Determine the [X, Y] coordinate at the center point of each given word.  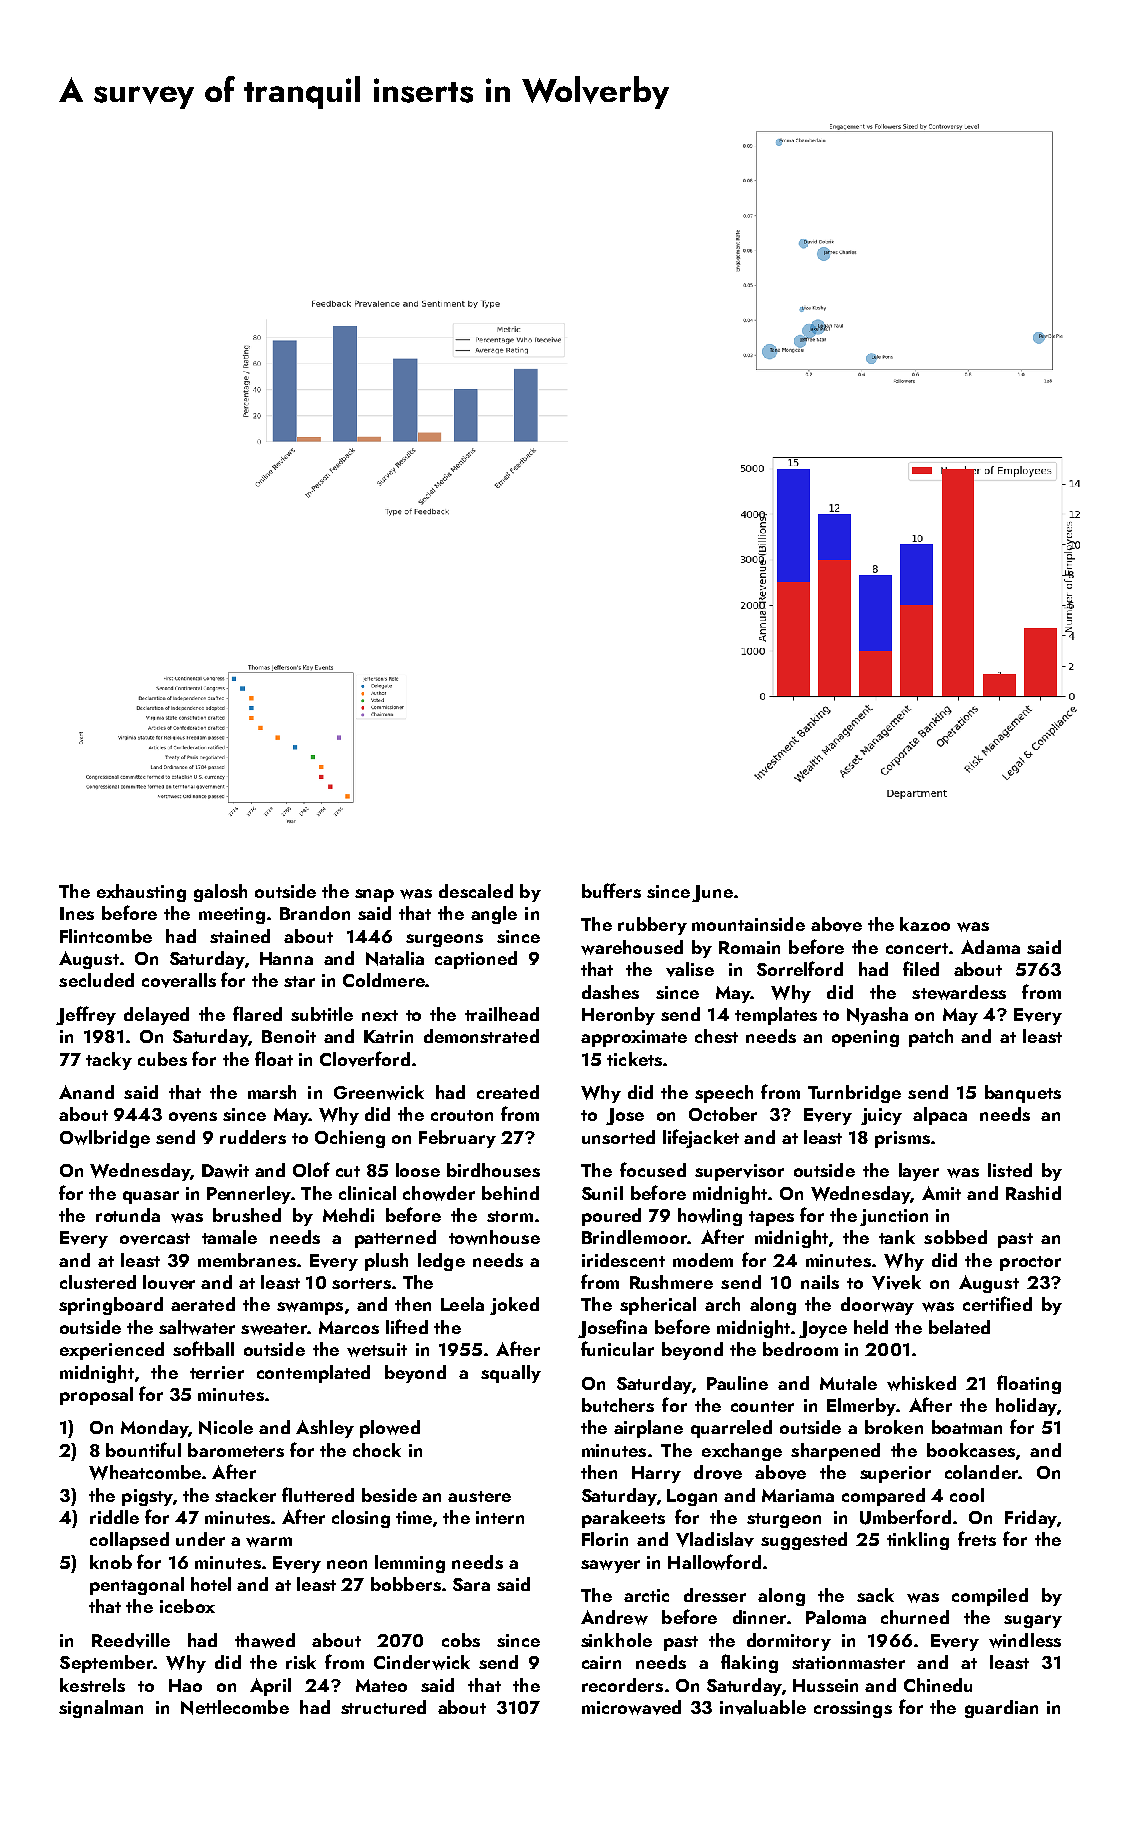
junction [894, 1217]
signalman [101, 1709]
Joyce [823, 1329]
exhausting [141, 893]
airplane [648, 1429]
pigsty [147, 1497]
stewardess [959, 992]
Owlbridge [105, 1139]
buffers [611, 890]
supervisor [739, 1172]
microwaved [631, 1707]
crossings [853, 1709]
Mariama [798, 1495]
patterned [395, 1239]
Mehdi [348, 1215]
